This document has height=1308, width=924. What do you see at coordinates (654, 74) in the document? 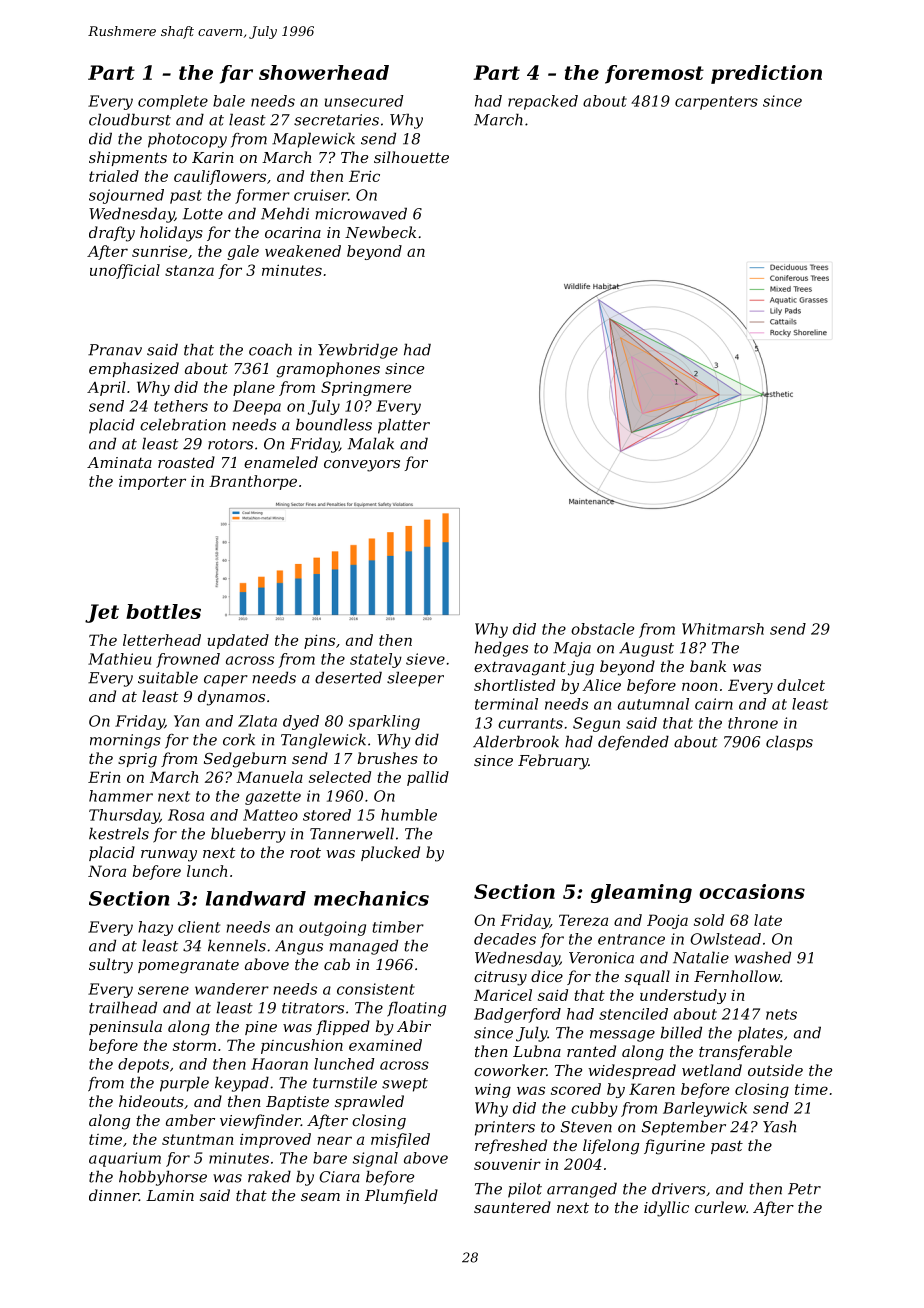
I see `foremost` at bounding box center [654, 74].
